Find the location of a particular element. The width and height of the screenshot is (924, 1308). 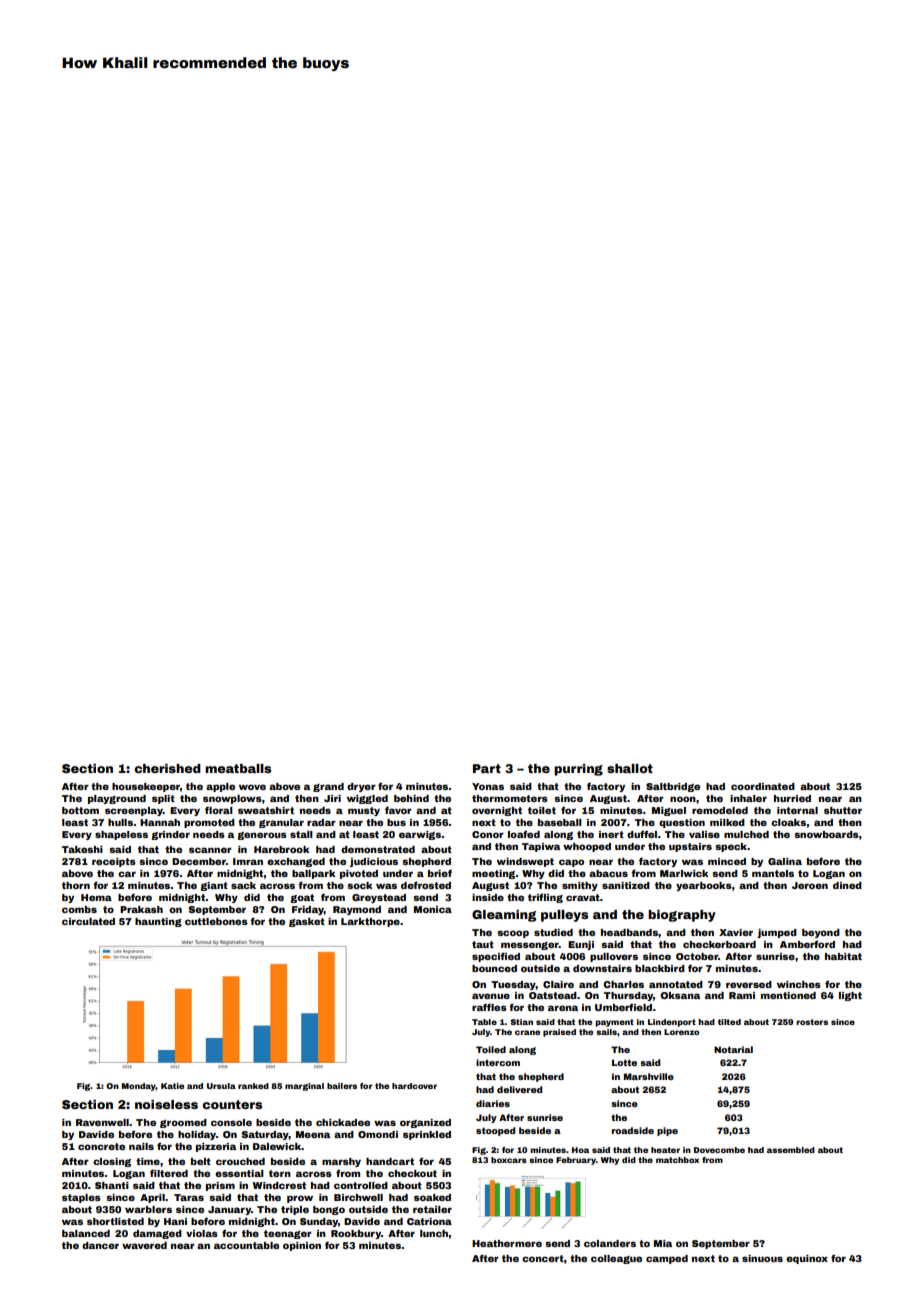

shallot is located at coordinates (630, 768).
